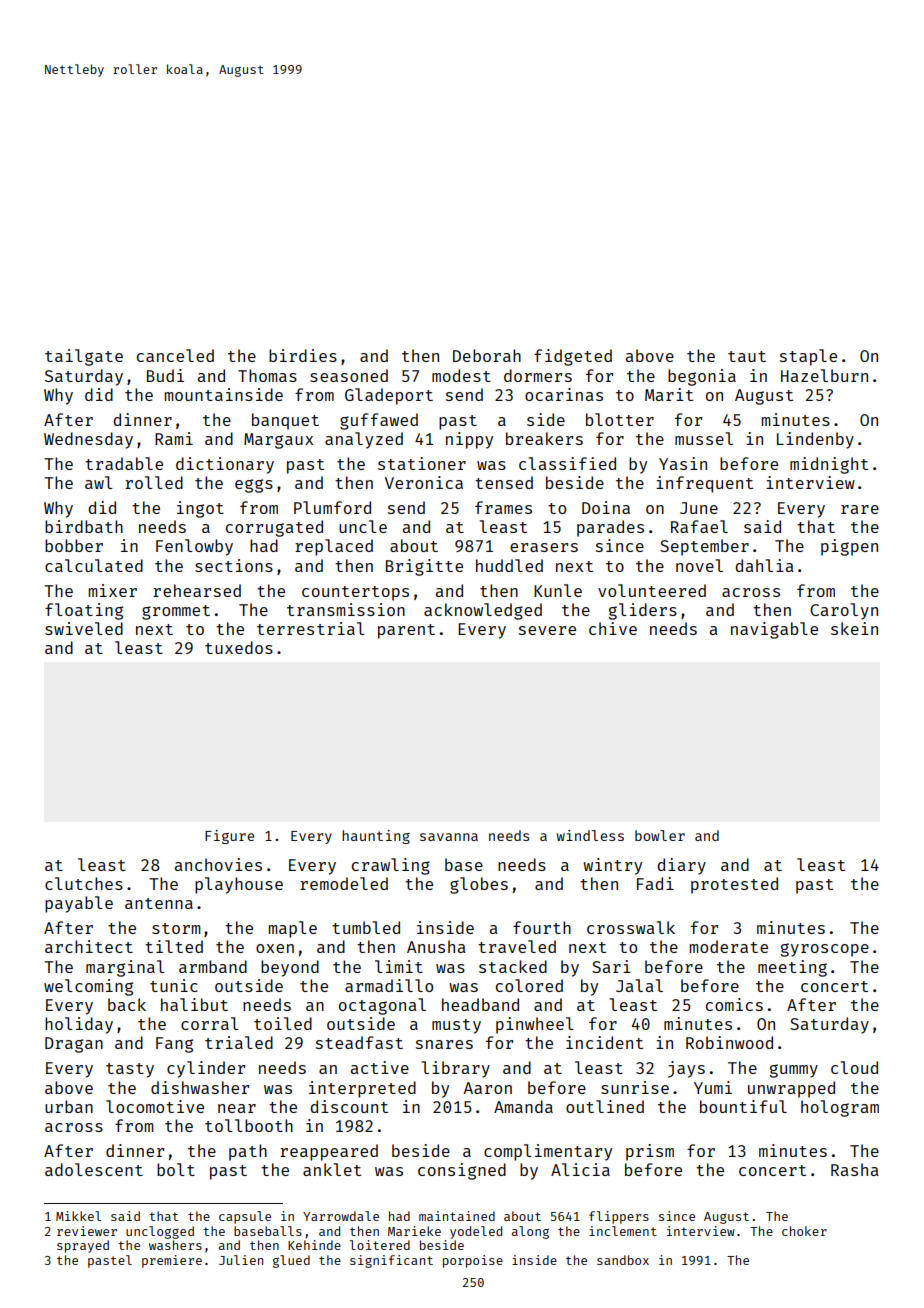 The height and width of the screenshot is (1308, 924). Describe the element at coordinates (487, 355) in the screenshot. I see `Deborah` at that location.
